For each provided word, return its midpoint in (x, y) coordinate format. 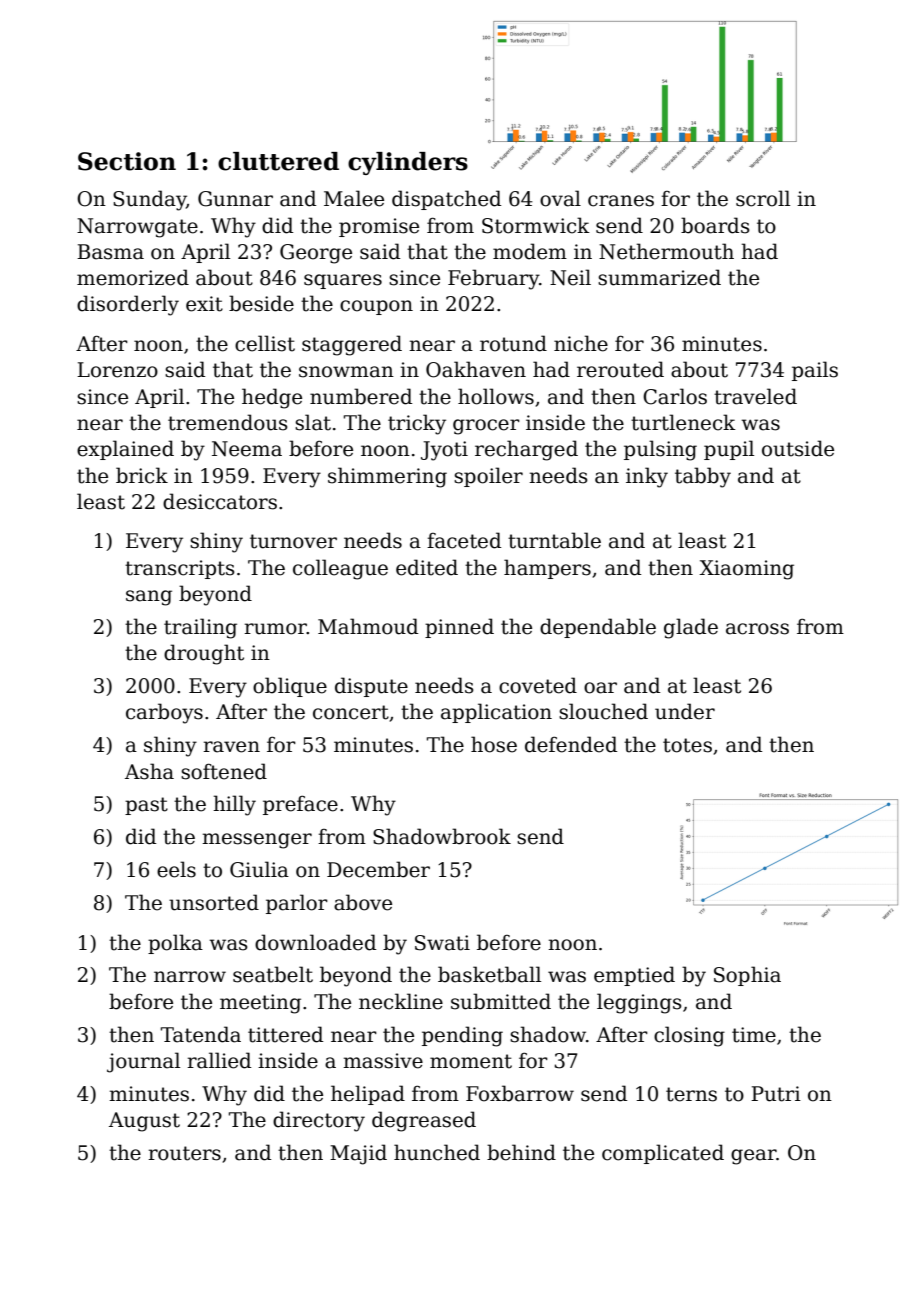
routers (184, 1153)
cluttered (278, 161)
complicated (663, 1154)
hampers (547, 569)
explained (125, 450)
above (363, 902)
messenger (257, 841)
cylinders (408, 163)
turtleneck (683, 422)
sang (149, 598)
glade (691, 628)
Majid (358, 1154)
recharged (526, 450)
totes (687, 745)
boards (715, 225)
